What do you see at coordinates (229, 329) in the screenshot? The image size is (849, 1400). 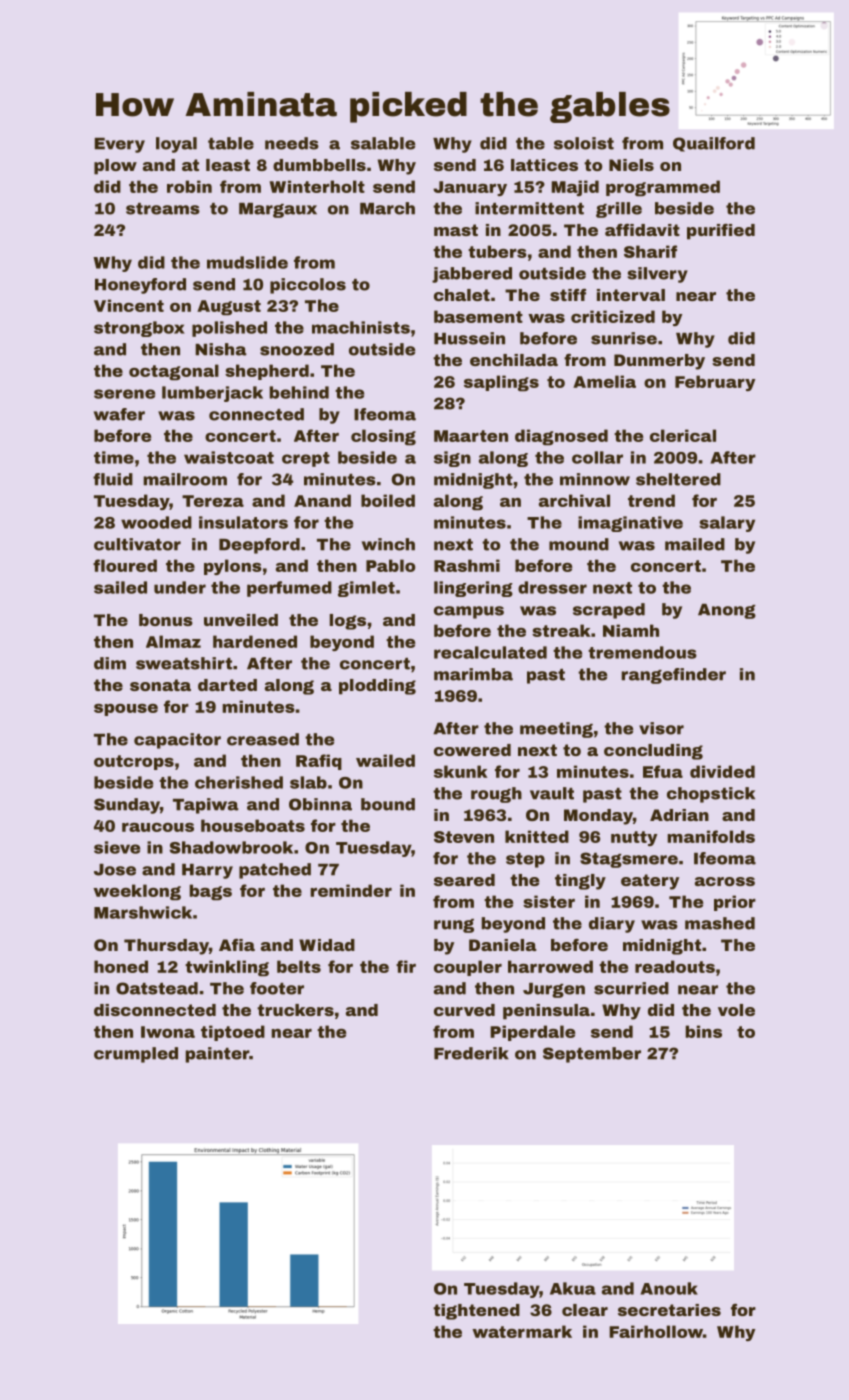 I see `polished` at bounding box center [229, 329].
